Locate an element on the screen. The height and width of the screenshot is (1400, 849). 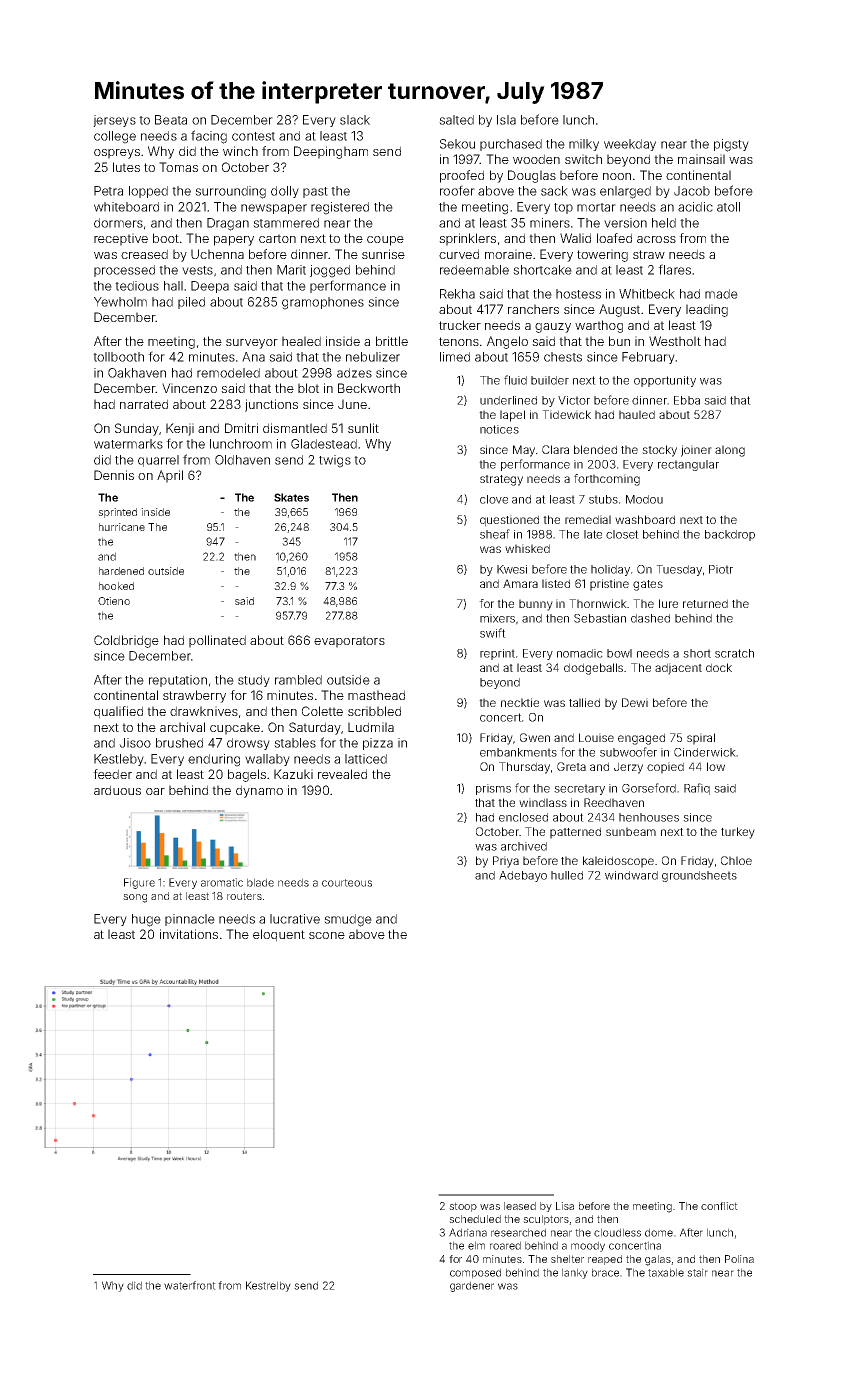
courteous is located at coordinates (347, 883).
